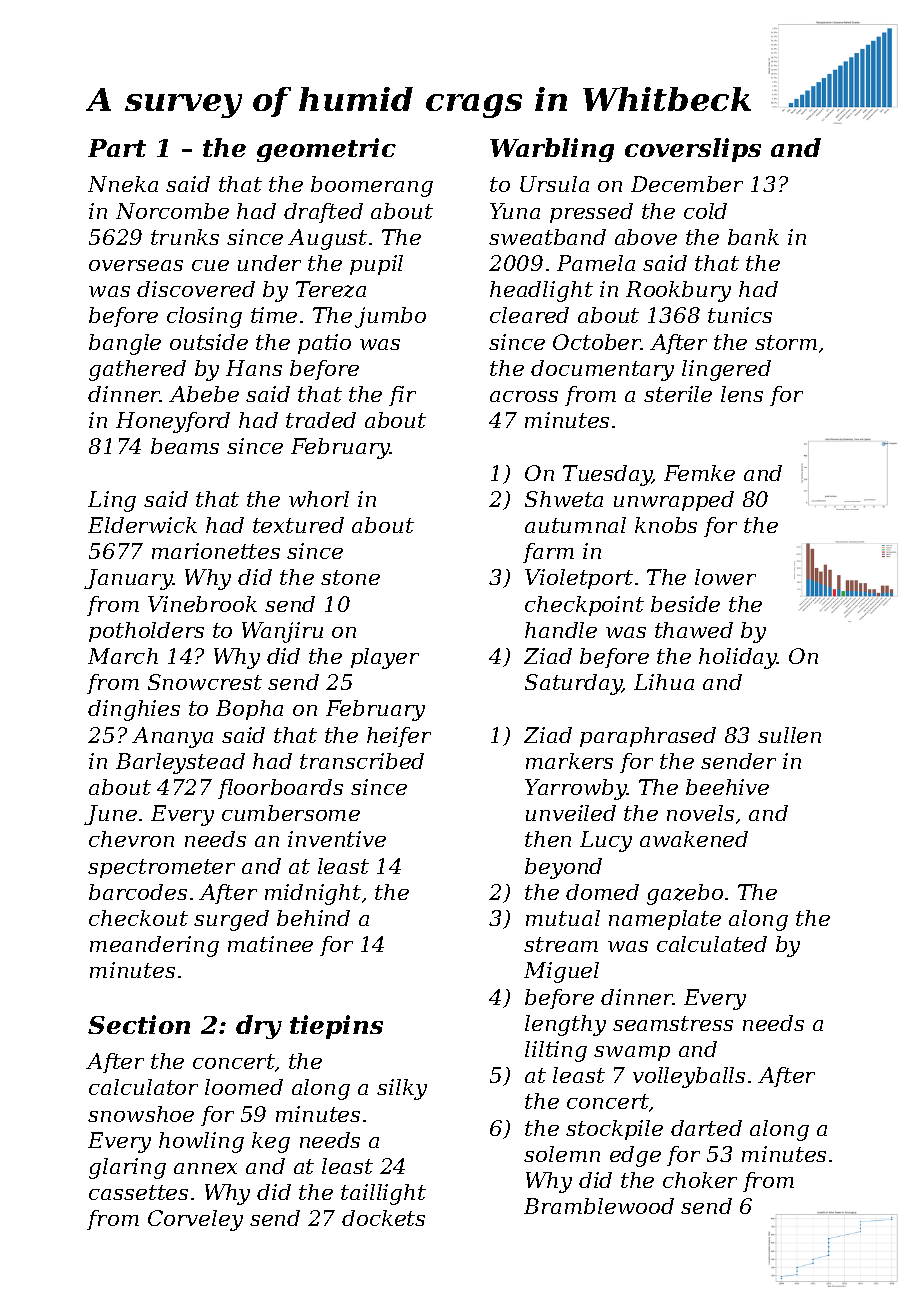  I want to click on chevron, so click(131, 839).
